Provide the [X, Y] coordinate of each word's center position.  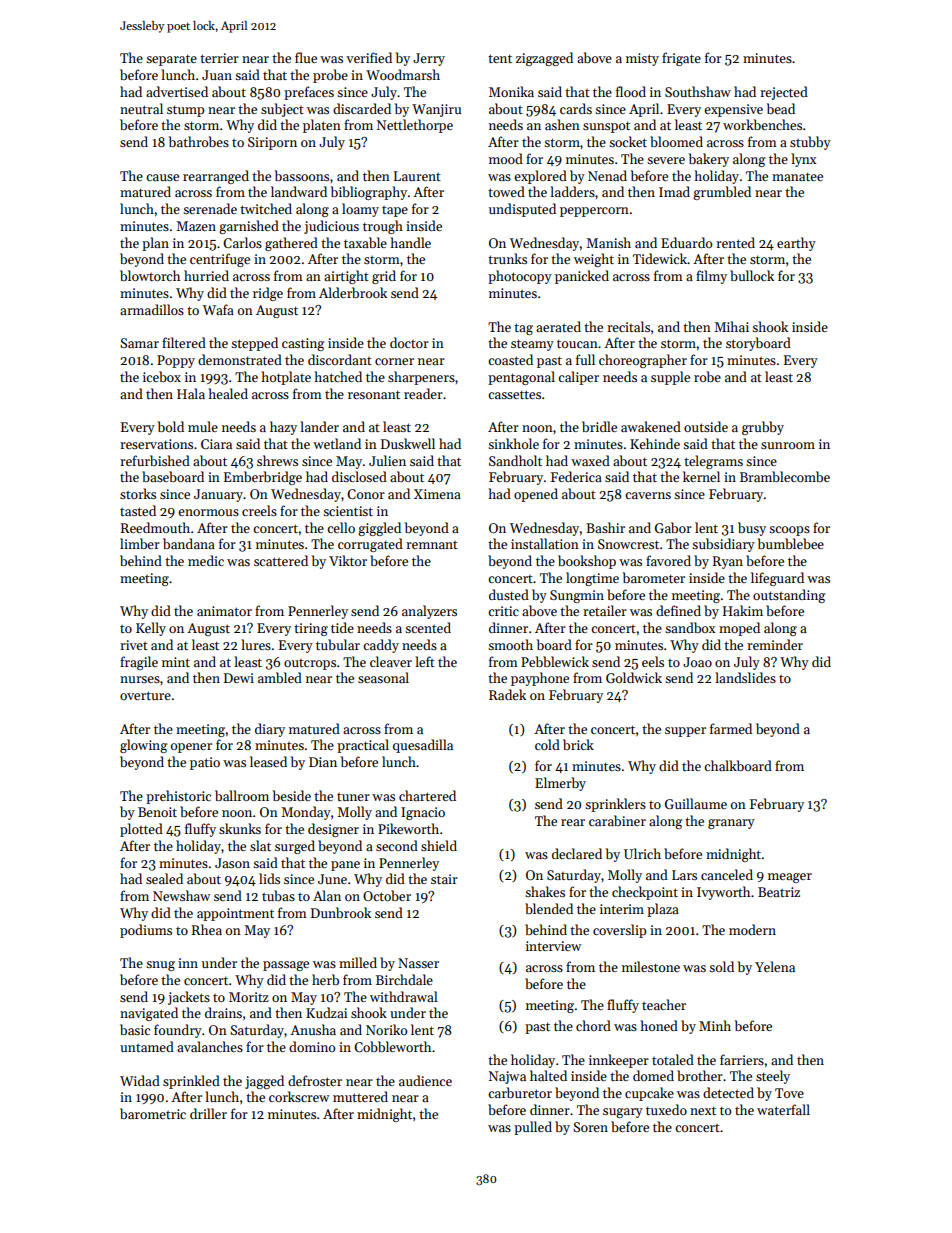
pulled [533, 1128]
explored [540, 177]
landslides [745, 677]
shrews [277, 460]
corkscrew [299, 1096]
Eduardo [686, 242]
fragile [139, 663]
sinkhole [513, 443]
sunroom [788, 445]
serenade [210, 208]
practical [363, 746]
